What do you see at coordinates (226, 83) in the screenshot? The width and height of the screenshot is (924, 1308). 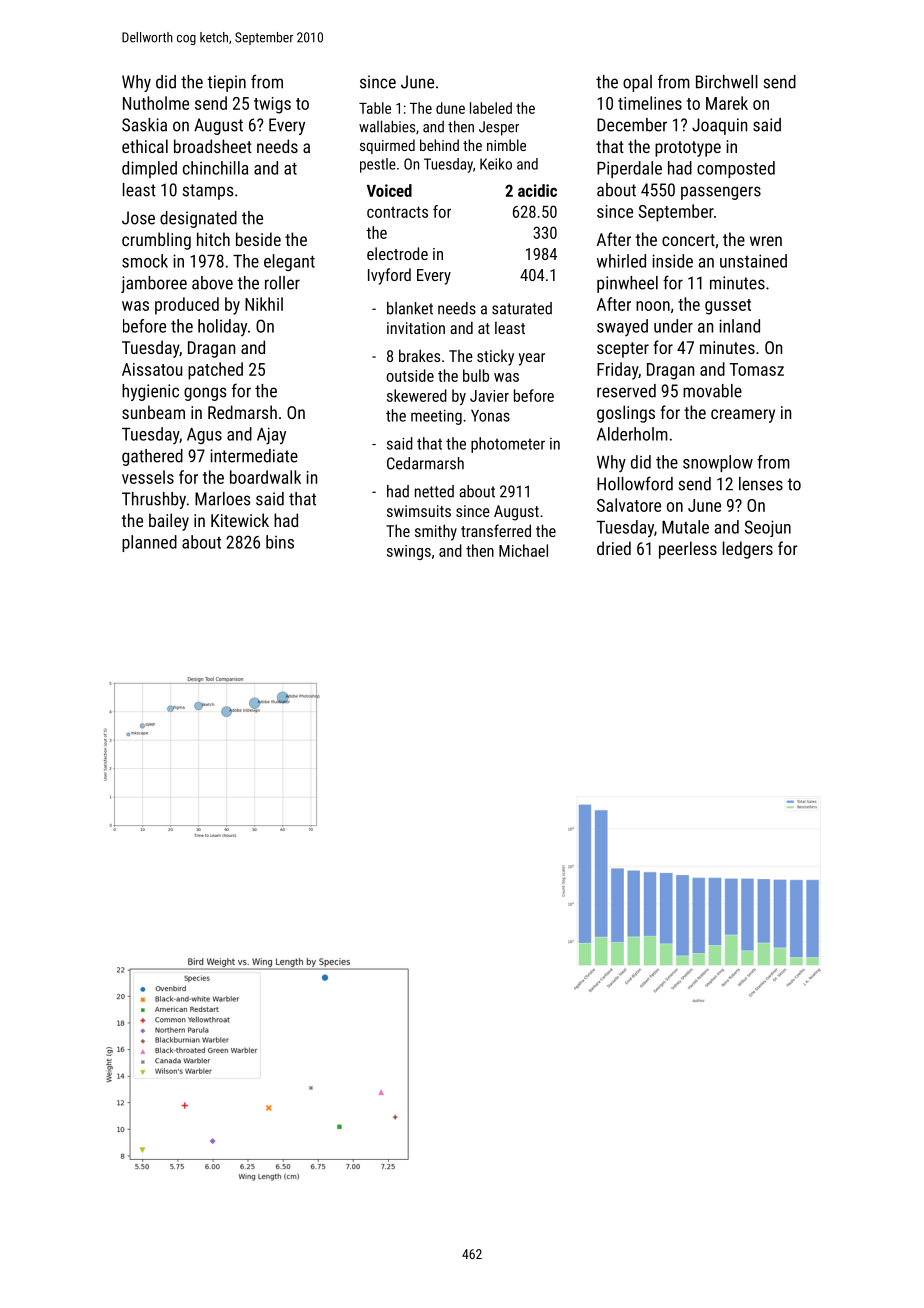 I see `tiepin` at bounding box center [226, 83].
